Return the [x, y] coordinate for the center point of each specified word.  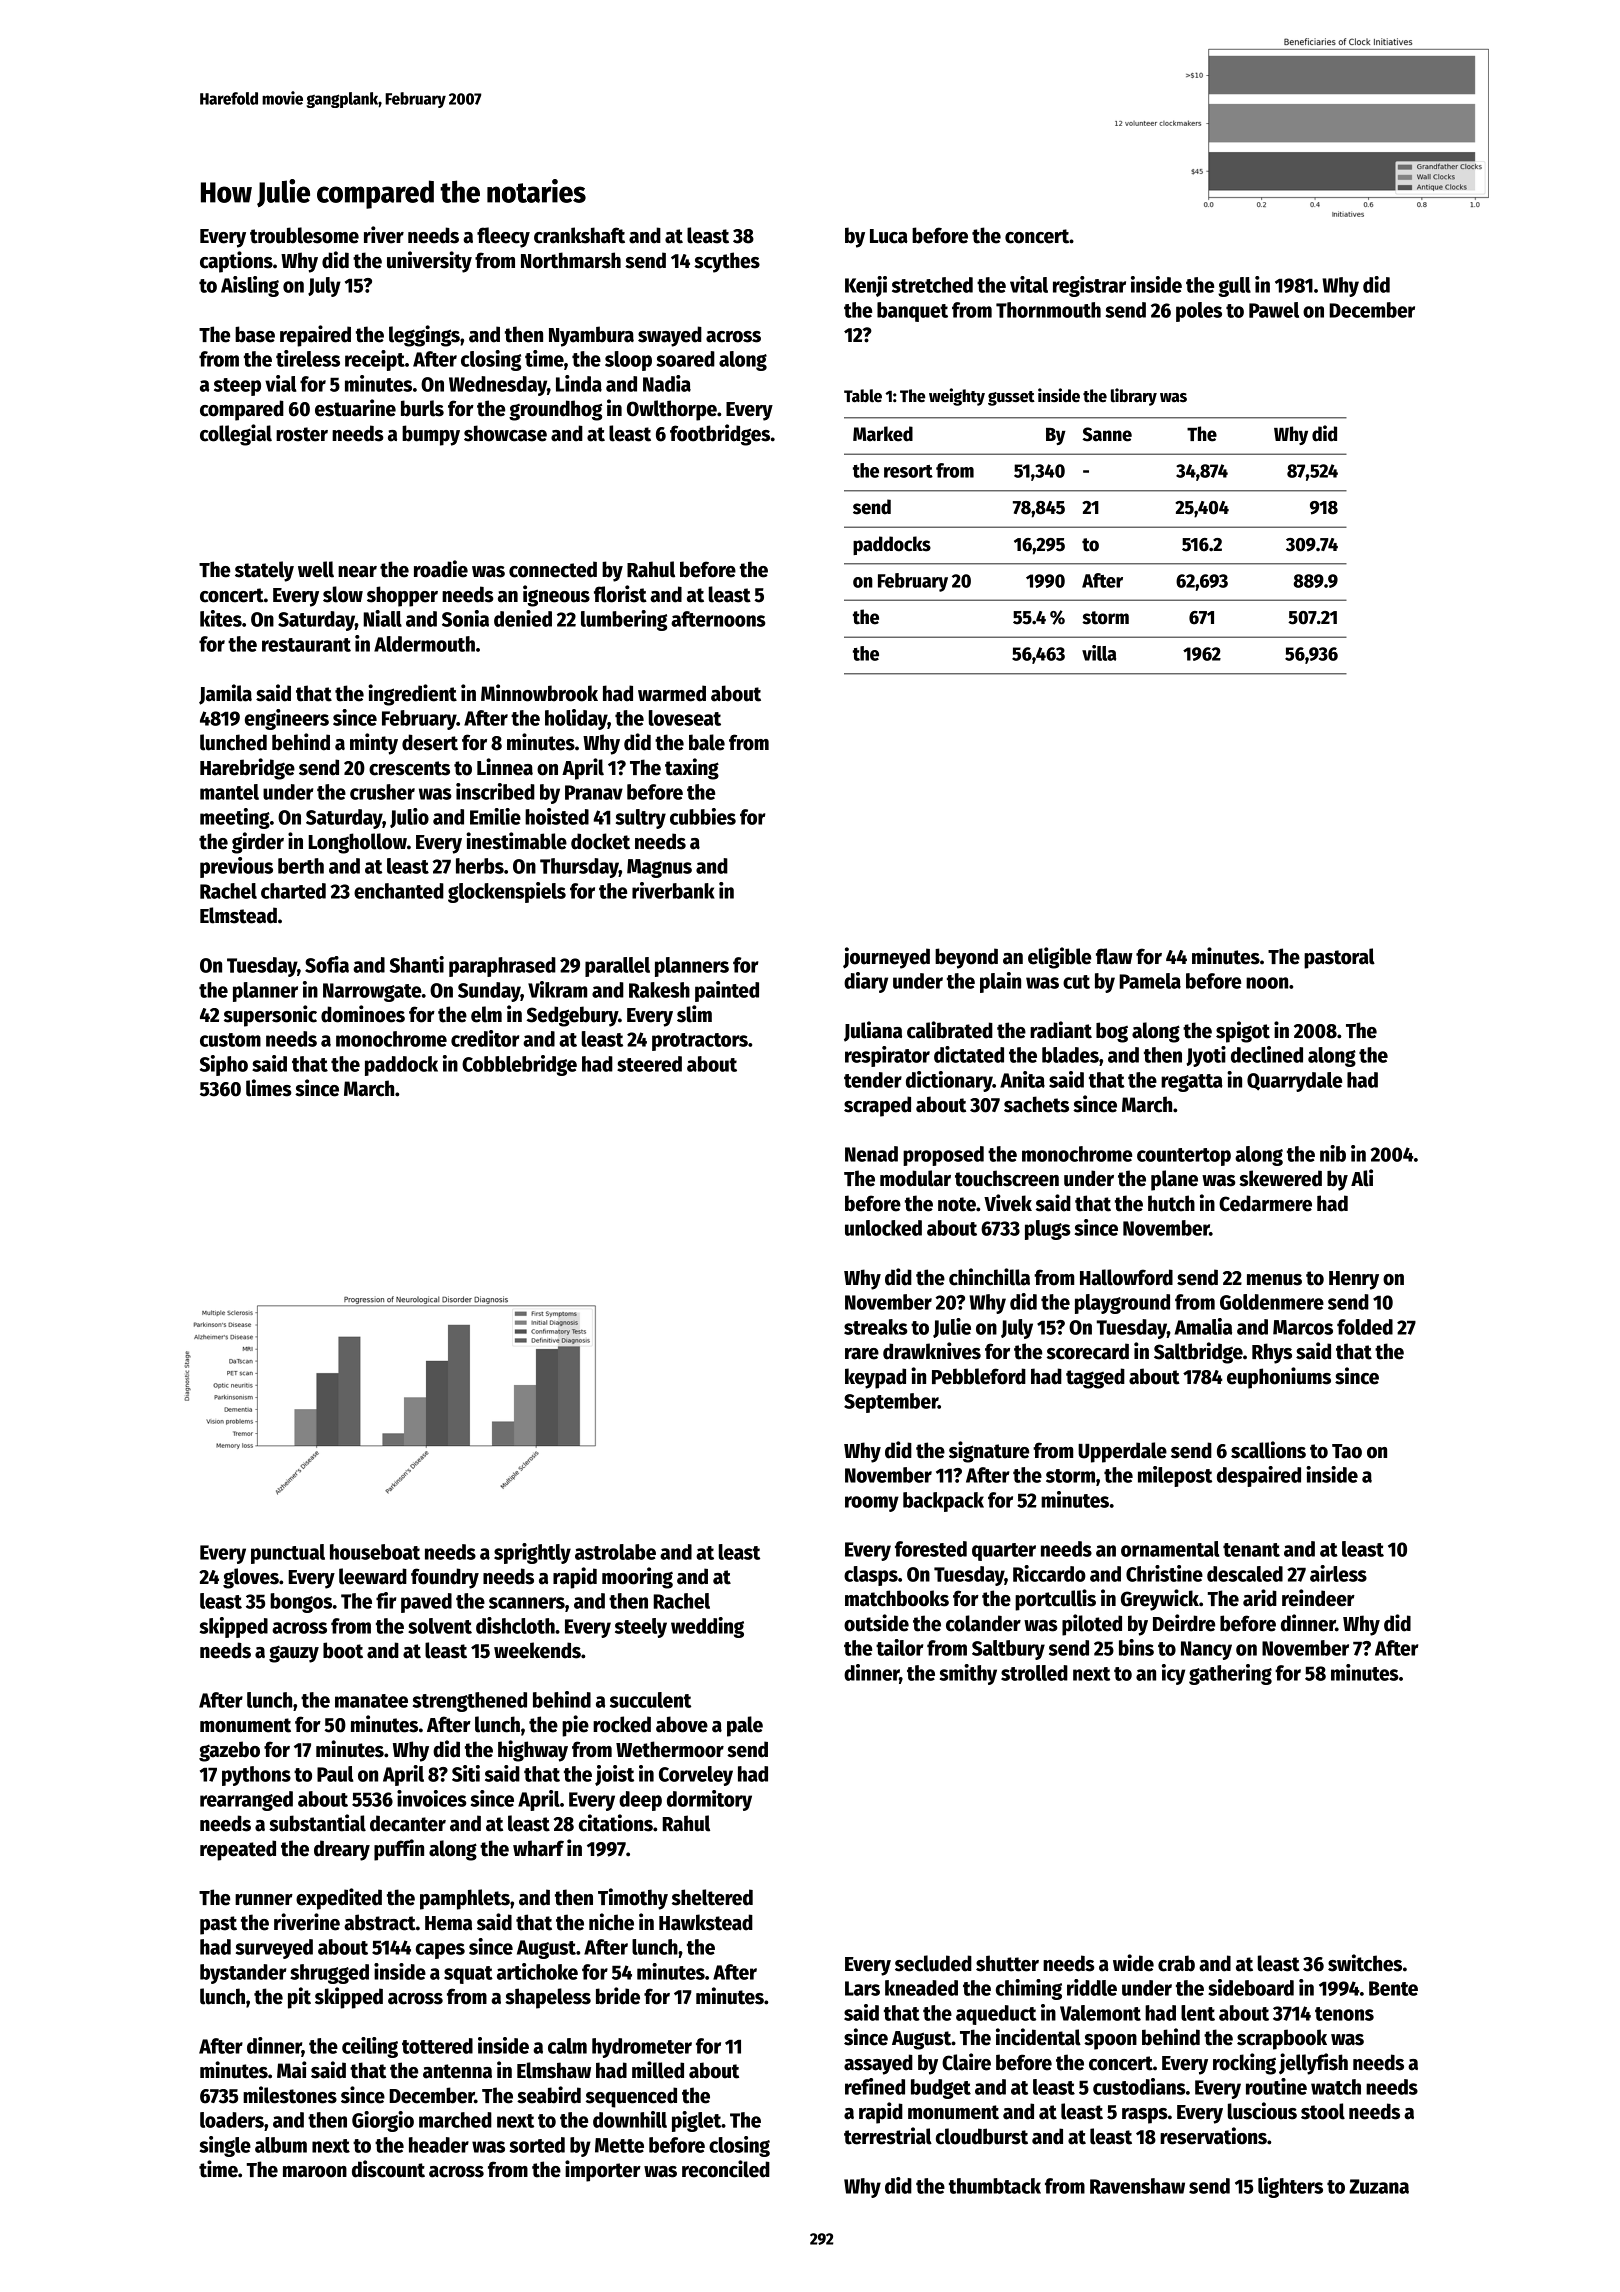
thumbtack [995, 2186]
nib [1333, 1153]
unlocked [883, 1228]
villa [1099, 653]
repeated [238, 1850]
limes [269, 1088]
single [225, 2146]
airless [1338, 1573]
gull [1234, 287]
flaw [1114, 956]
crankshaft [579, 235]
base [255, 334]
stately [264, 571]
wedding [707, 1627]
